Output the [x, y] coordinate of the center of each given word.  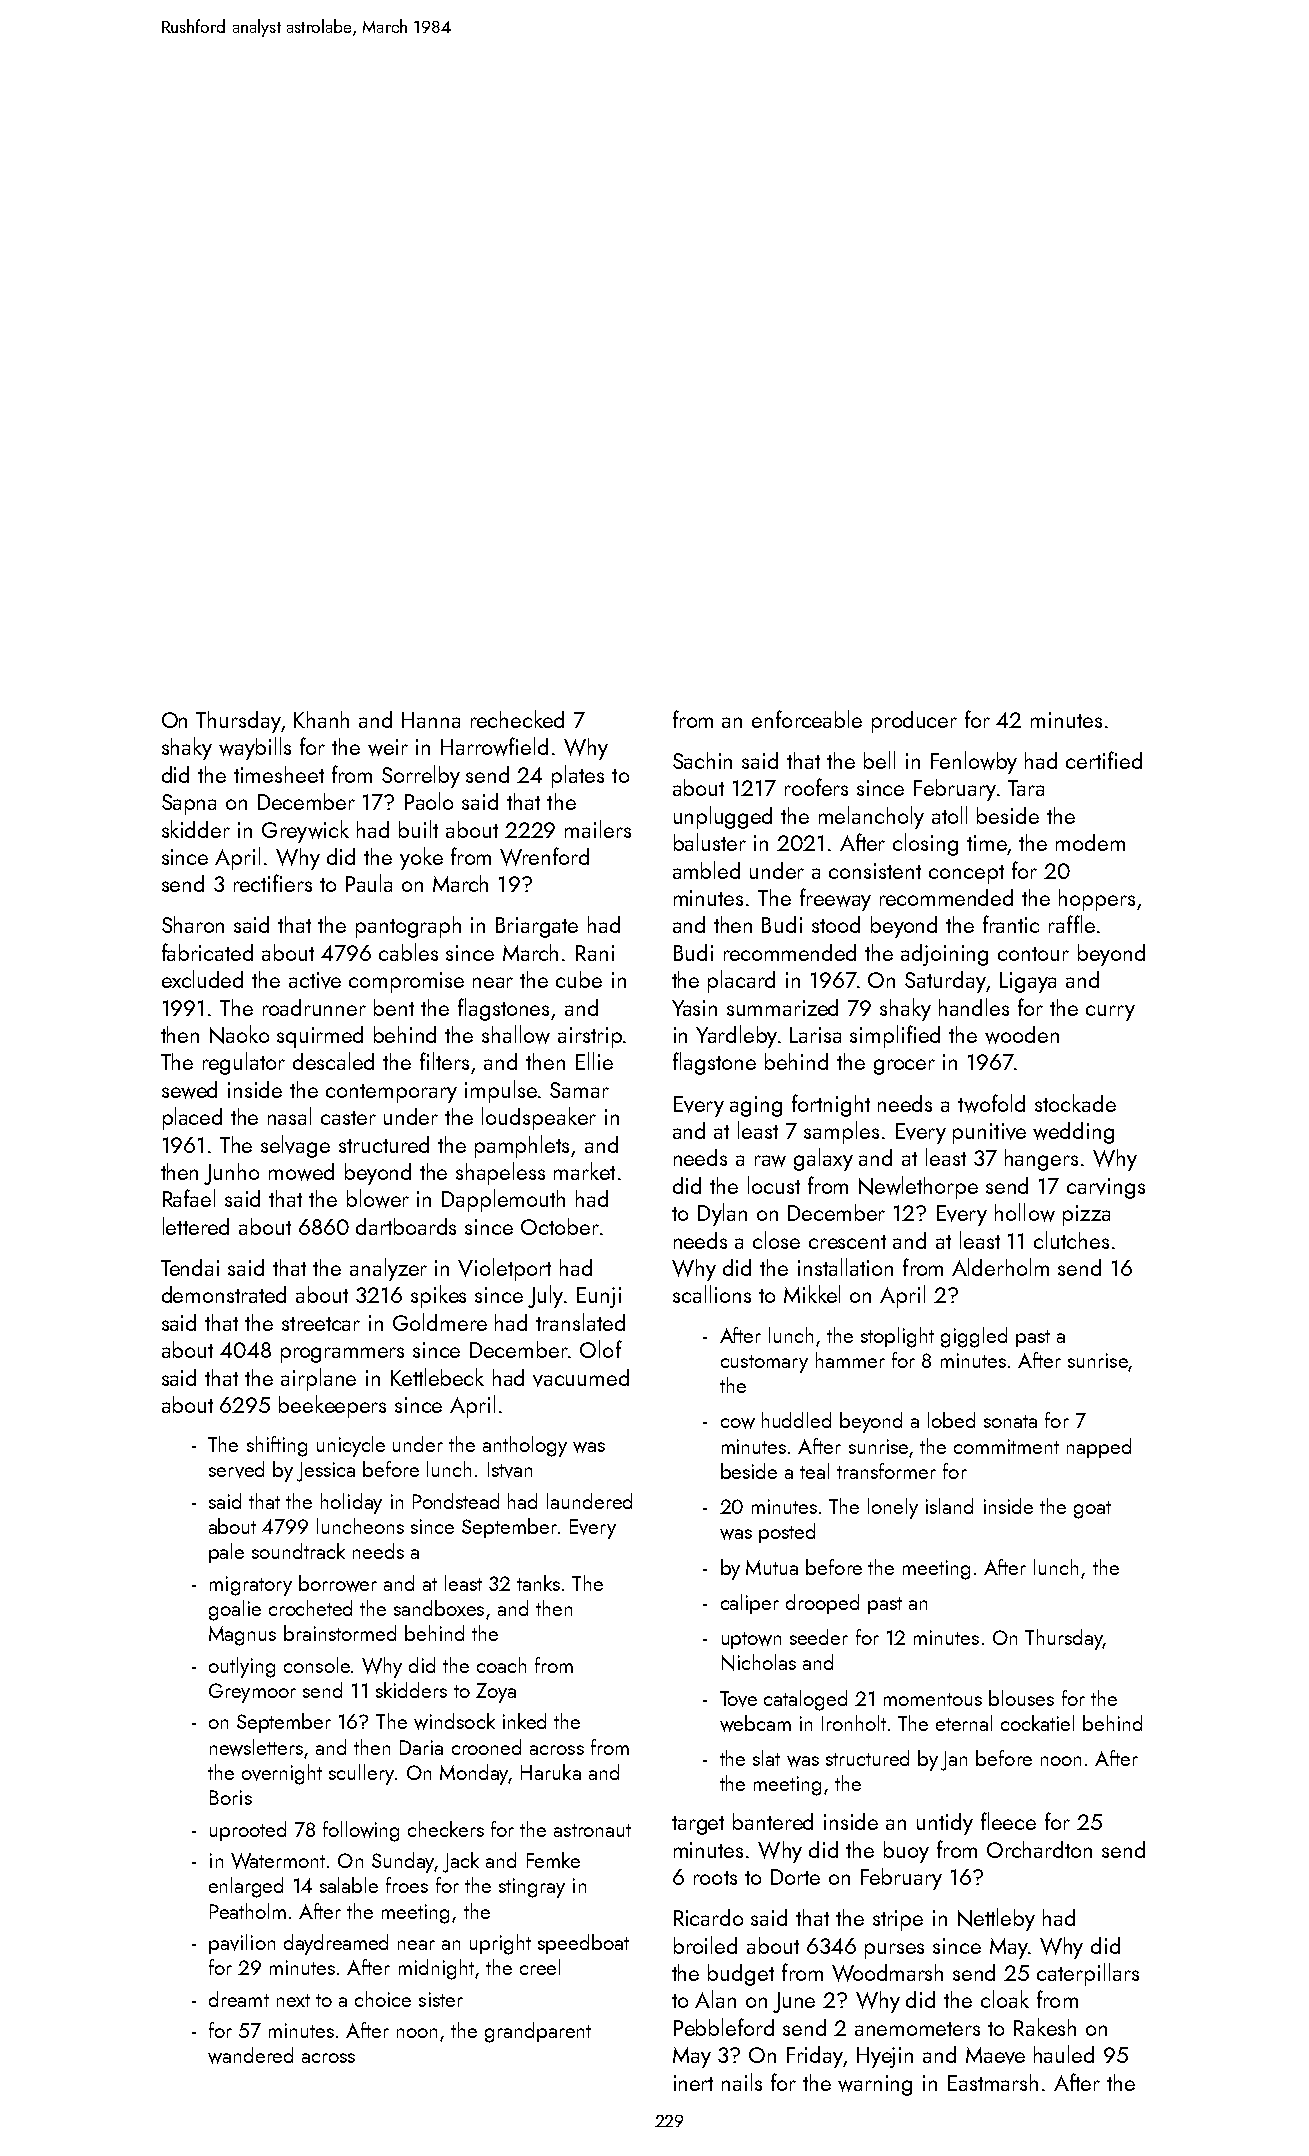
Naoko [239, 1034]
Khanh [321, 719]
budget [741, 1975]
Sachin [702, 760]
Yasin [694, 1008]
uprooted [248, 1831]
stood [836, 924]
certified [1104, 760]
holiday [351, 1503]
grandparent [538, 2032]
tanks [538, 1583]
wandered [250, 2055]
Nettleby [996, 1919]
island [949, 1506]
